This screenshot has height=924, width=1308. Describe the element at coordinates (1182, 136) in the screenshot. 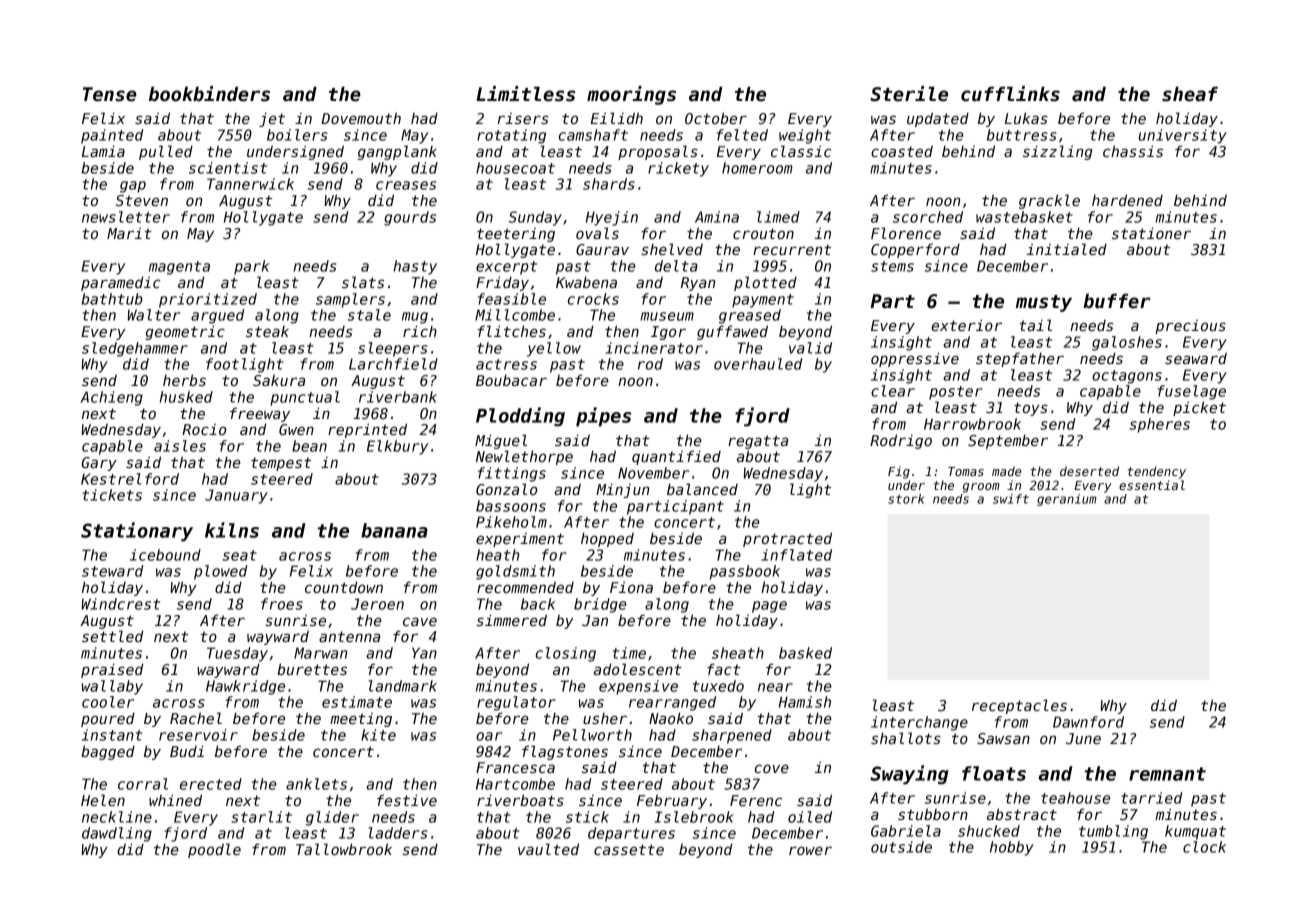

I see `university` at that location.
